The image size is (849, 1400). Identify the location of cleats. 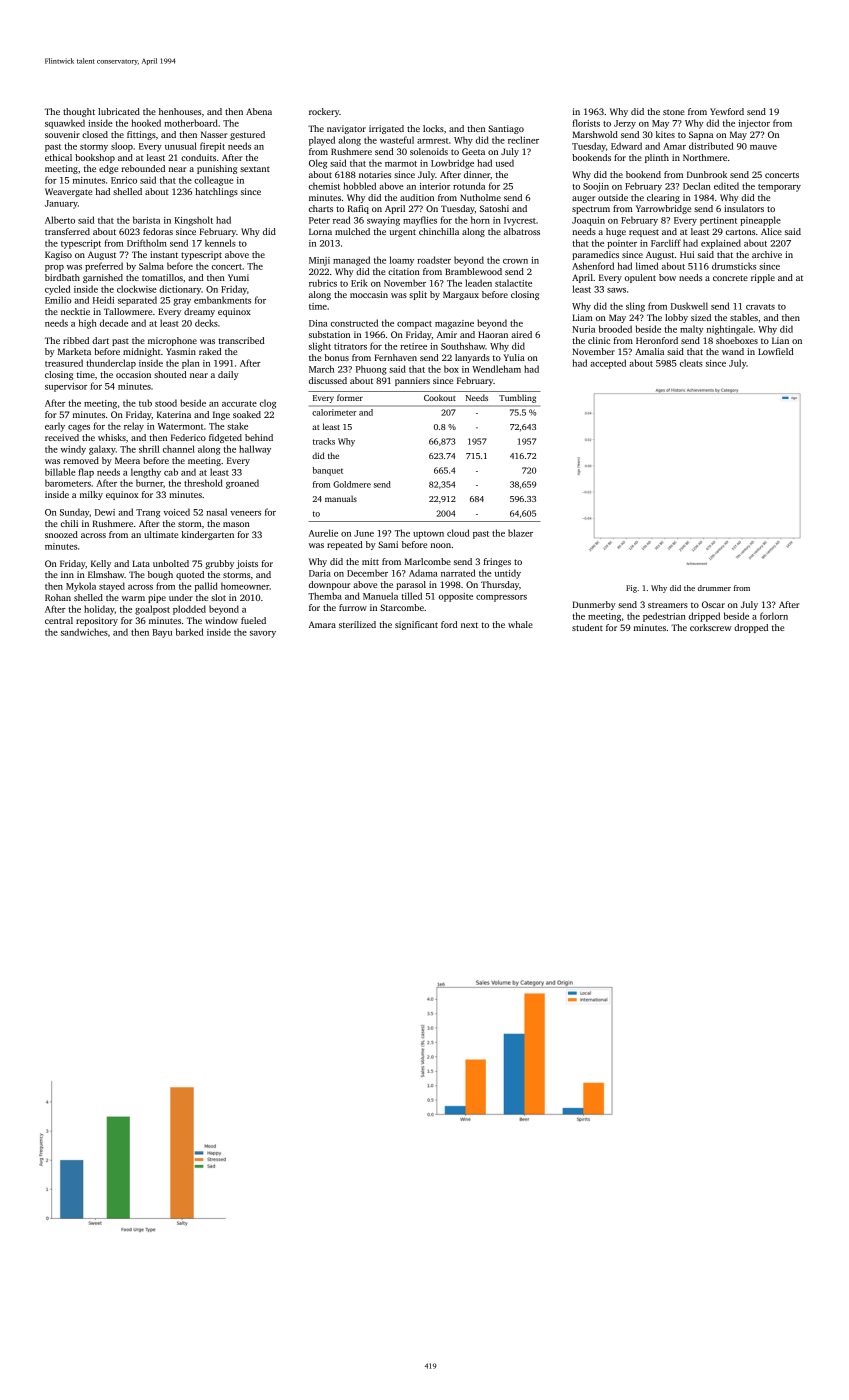
(691, 363).
